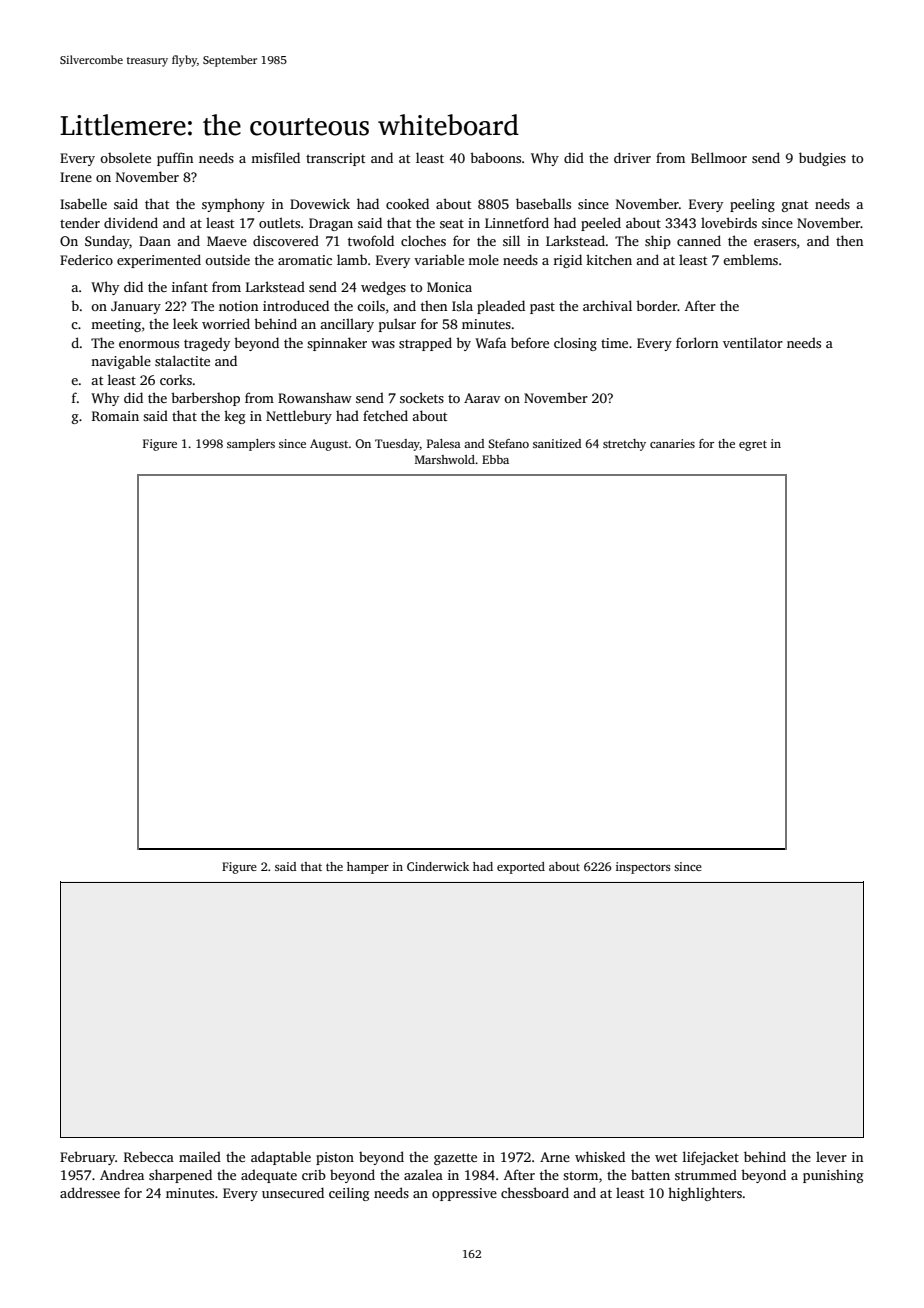 The width and height of the document is (924, 1308). Describe the element at coordinates (643, 868) in the document. I see `inspectors` at that location.
